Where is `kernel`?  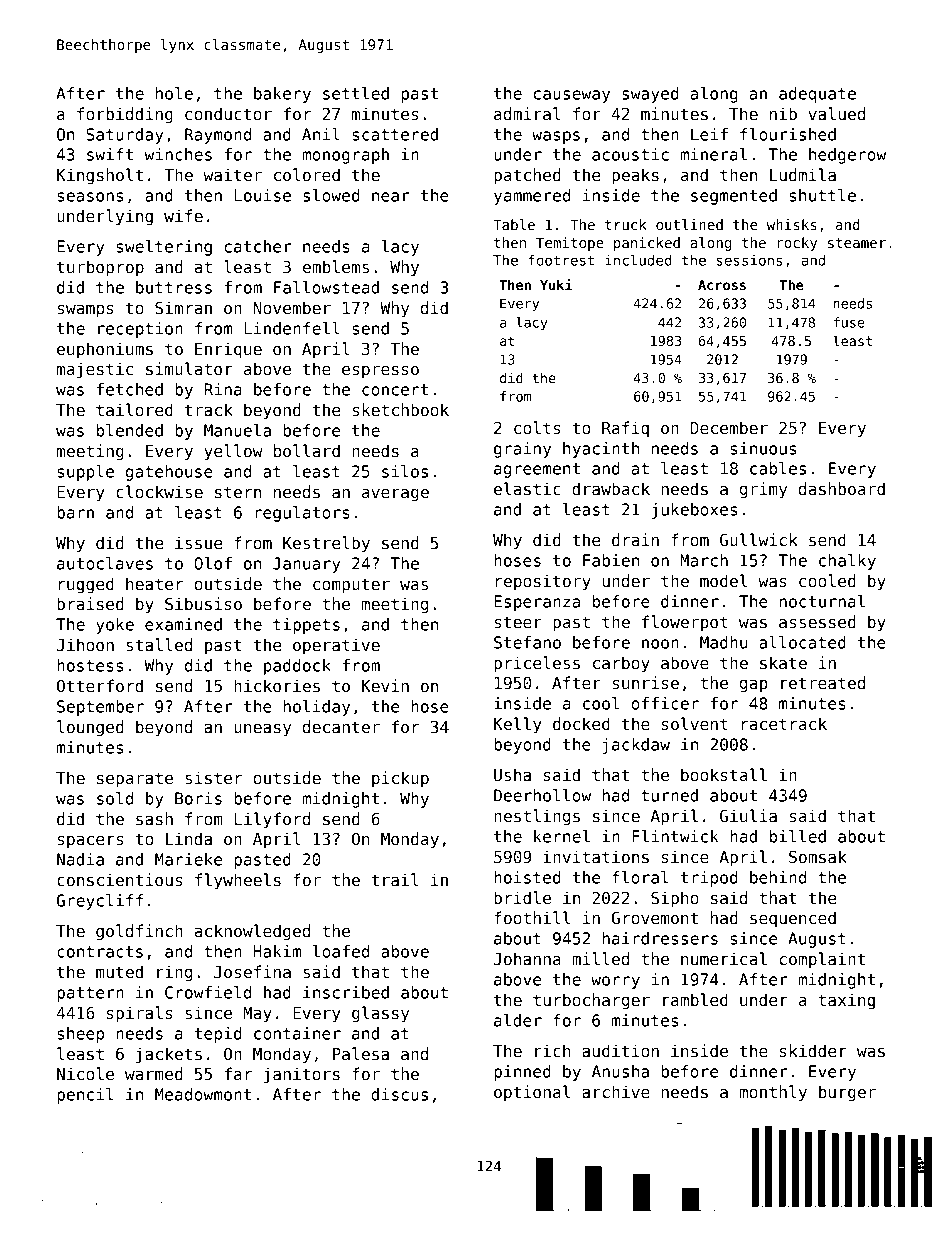 kernel is located at coordinates (562, 836).
